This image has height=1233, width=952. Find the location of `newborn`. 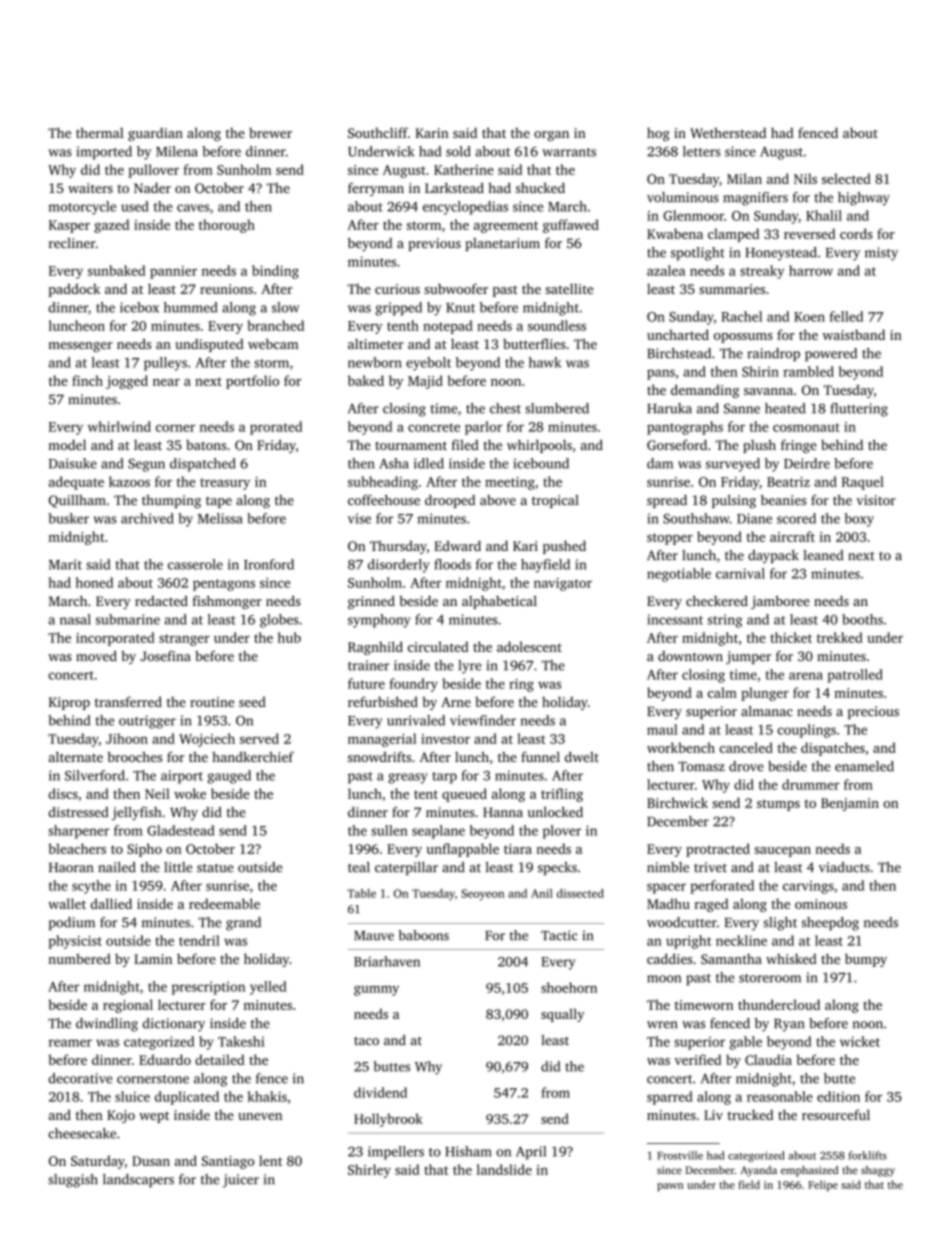

newborn is located at coordinates (375, 362).
